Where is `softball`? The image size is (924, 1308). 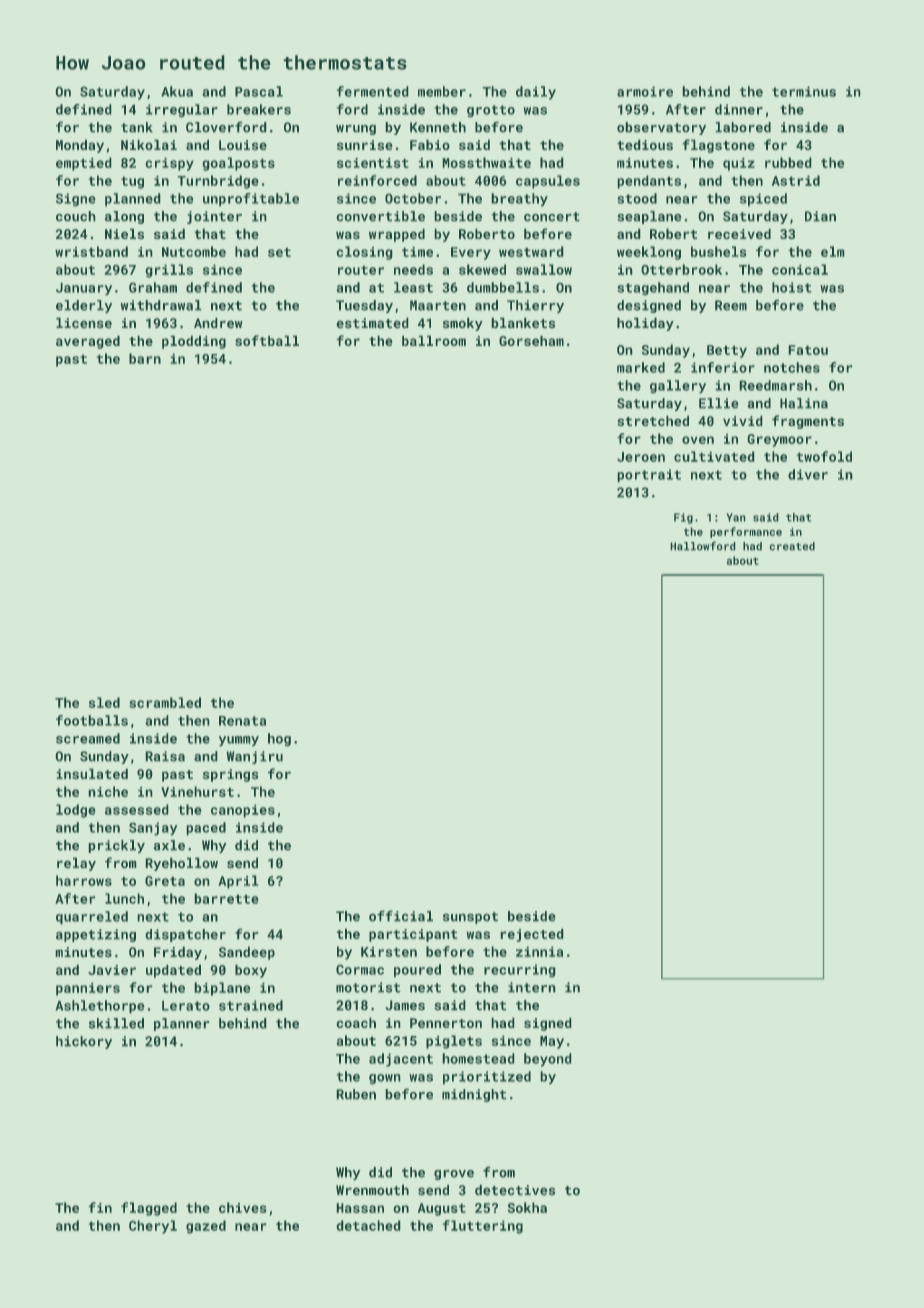
softball is located at coordinates (267, 340).
